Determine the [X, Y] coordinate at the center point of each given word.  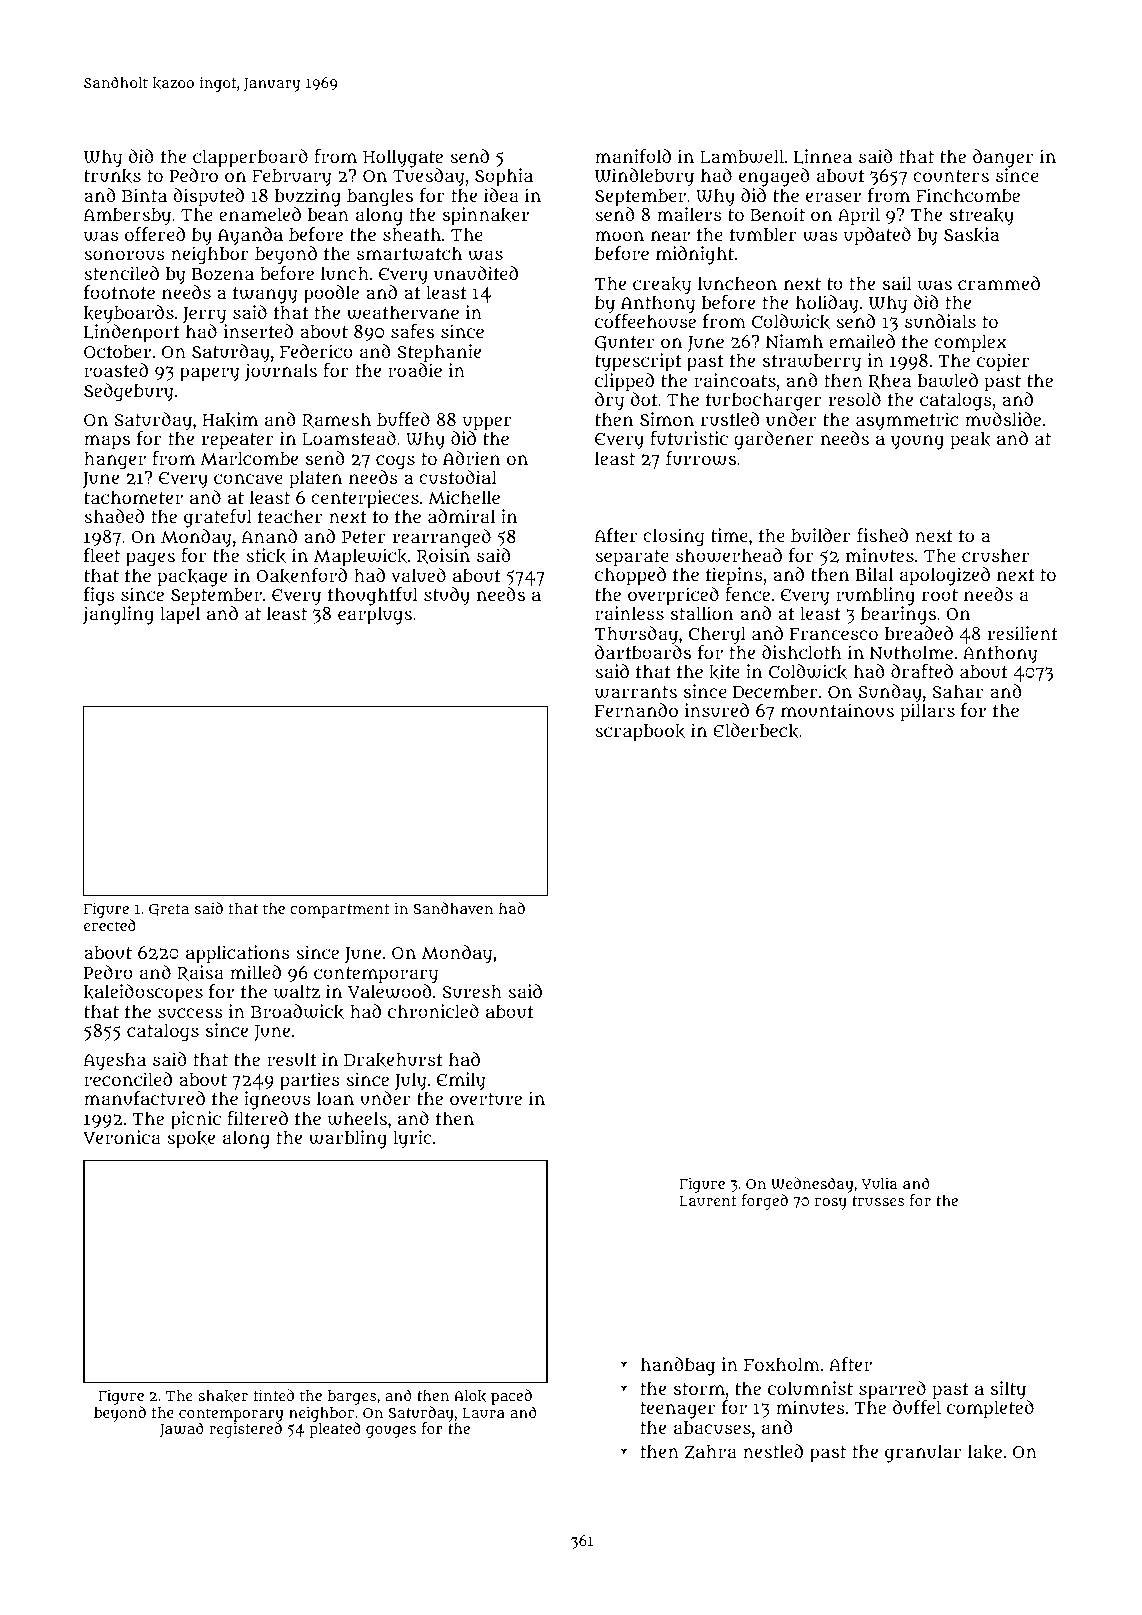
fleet [102, 555]
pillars [927, 713]
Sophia [504, 177]
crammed [999, 283]
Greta [169, 910]
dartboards [643, 652]
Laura [483, 1413]
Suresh [472, 991]
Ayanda [250, 236]
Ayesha [114, 1061]
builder [821, 535]
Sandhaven [453, 908]
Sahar [957, 691]
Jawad [181, 1430]
